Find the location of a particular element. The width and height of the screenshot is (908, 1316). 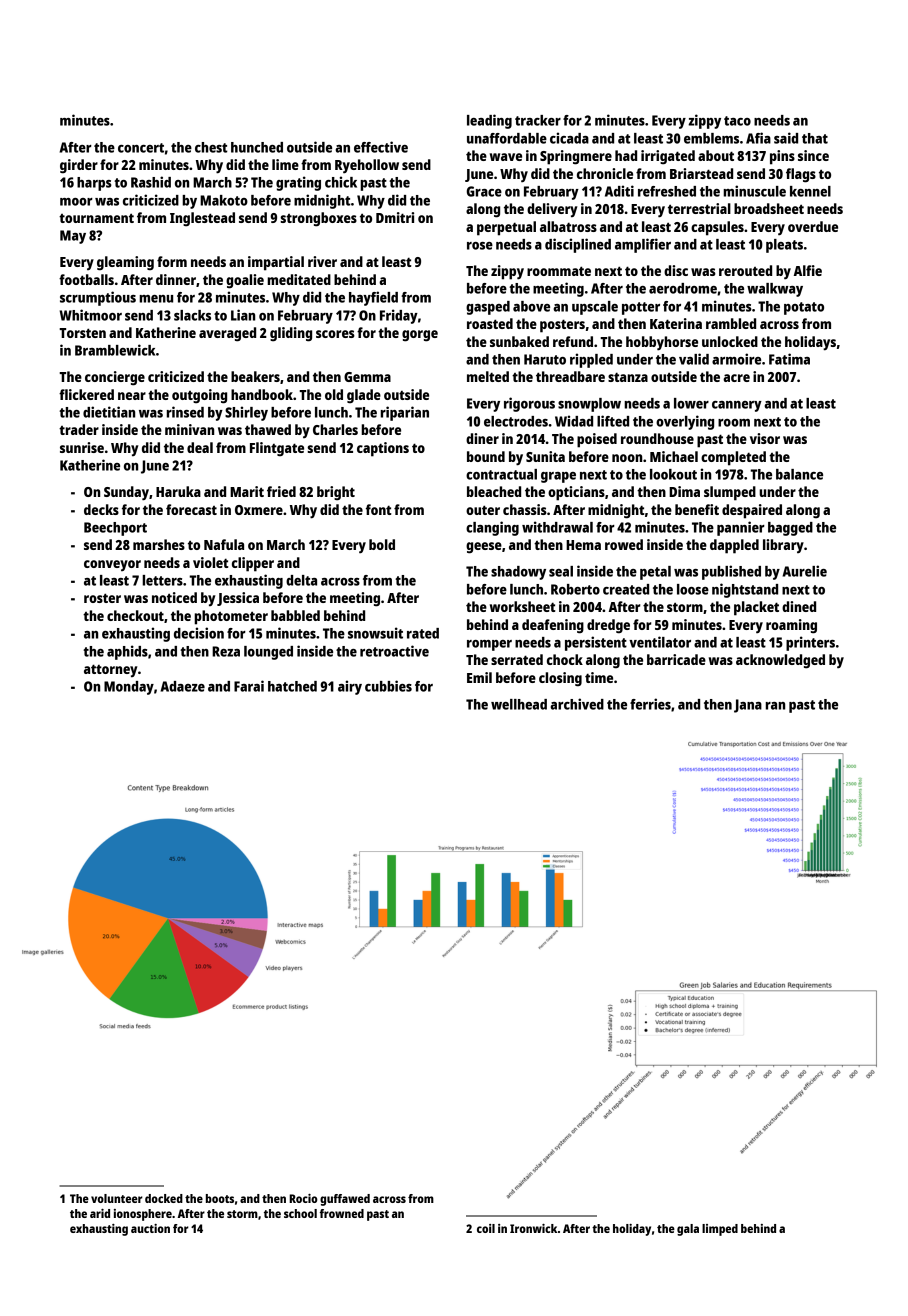

Jana is located at coordinates (748, 706).
